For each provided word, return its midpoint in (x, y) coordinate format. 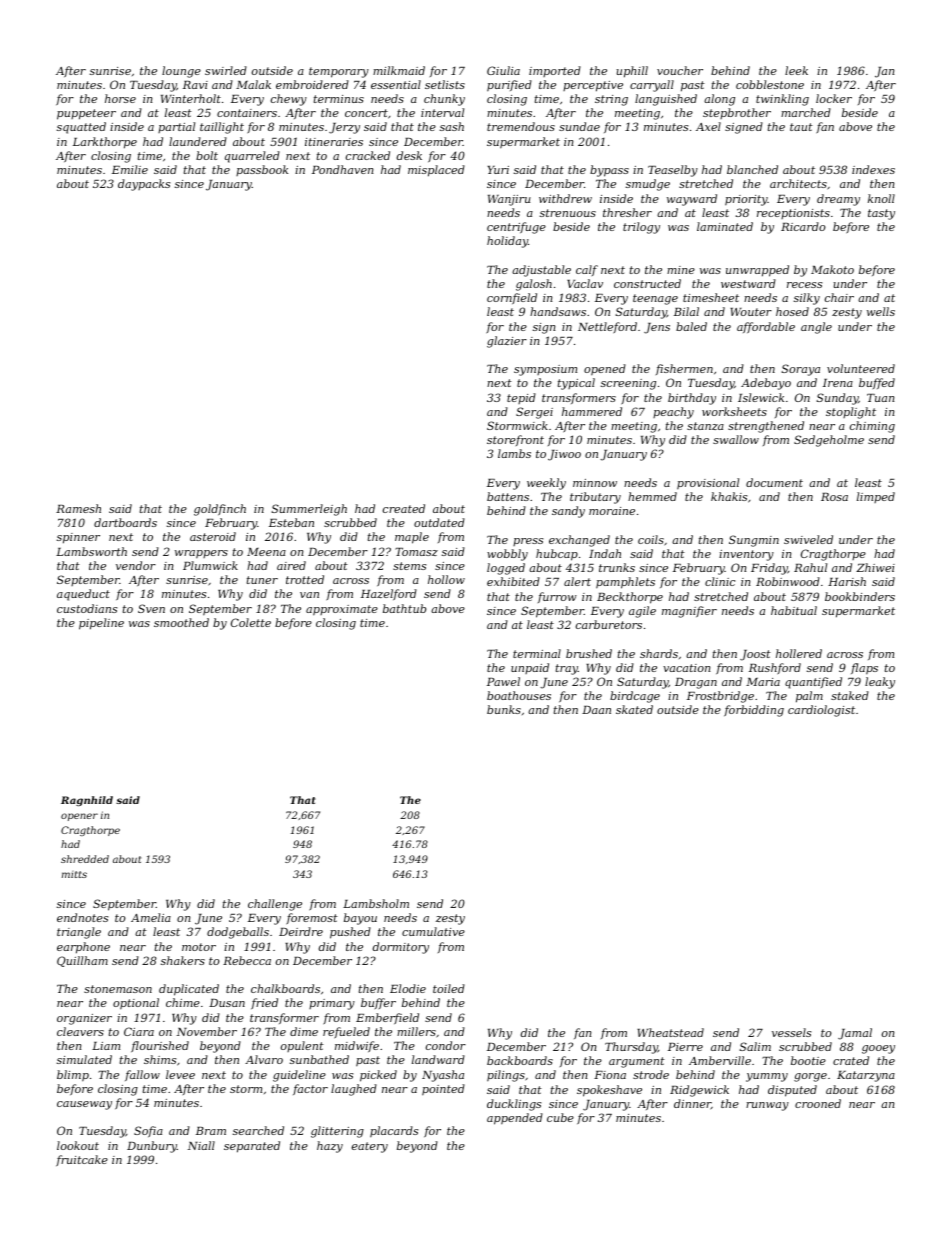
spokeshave (609, 1091)
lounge (181, 72)
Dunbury (152, 1147)
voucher (680, 70)
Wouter (751, 312)
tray (567, 669)
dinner (692, 1104)
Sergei (534, 413)
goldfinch (220, 510)
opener (79, 817)
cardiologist (821, 711)
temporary (339, 72)
